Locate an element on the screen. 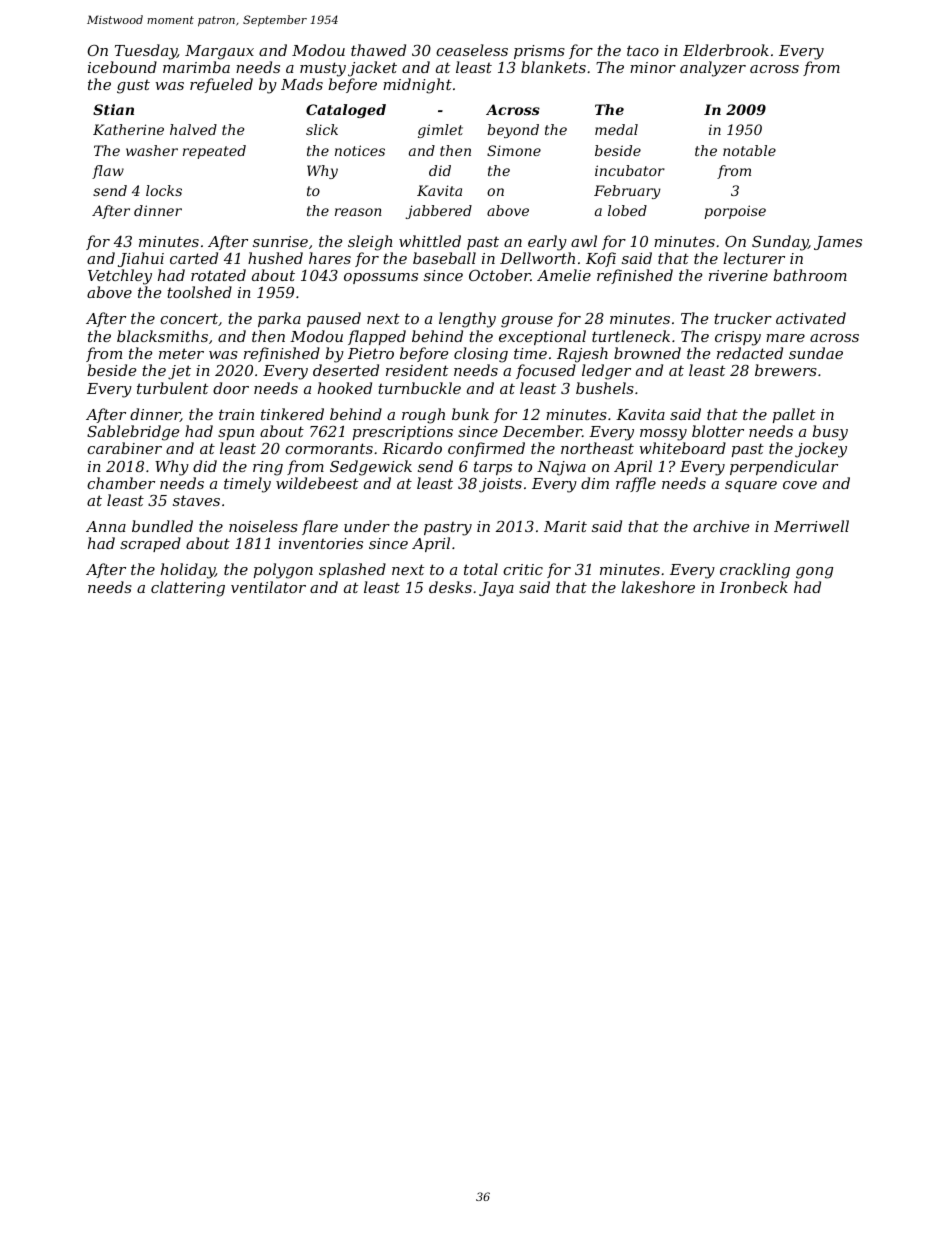 Image resolution: width=952 pixels, height=1233 pixels. brewers is located at coordinates (786, 370).
